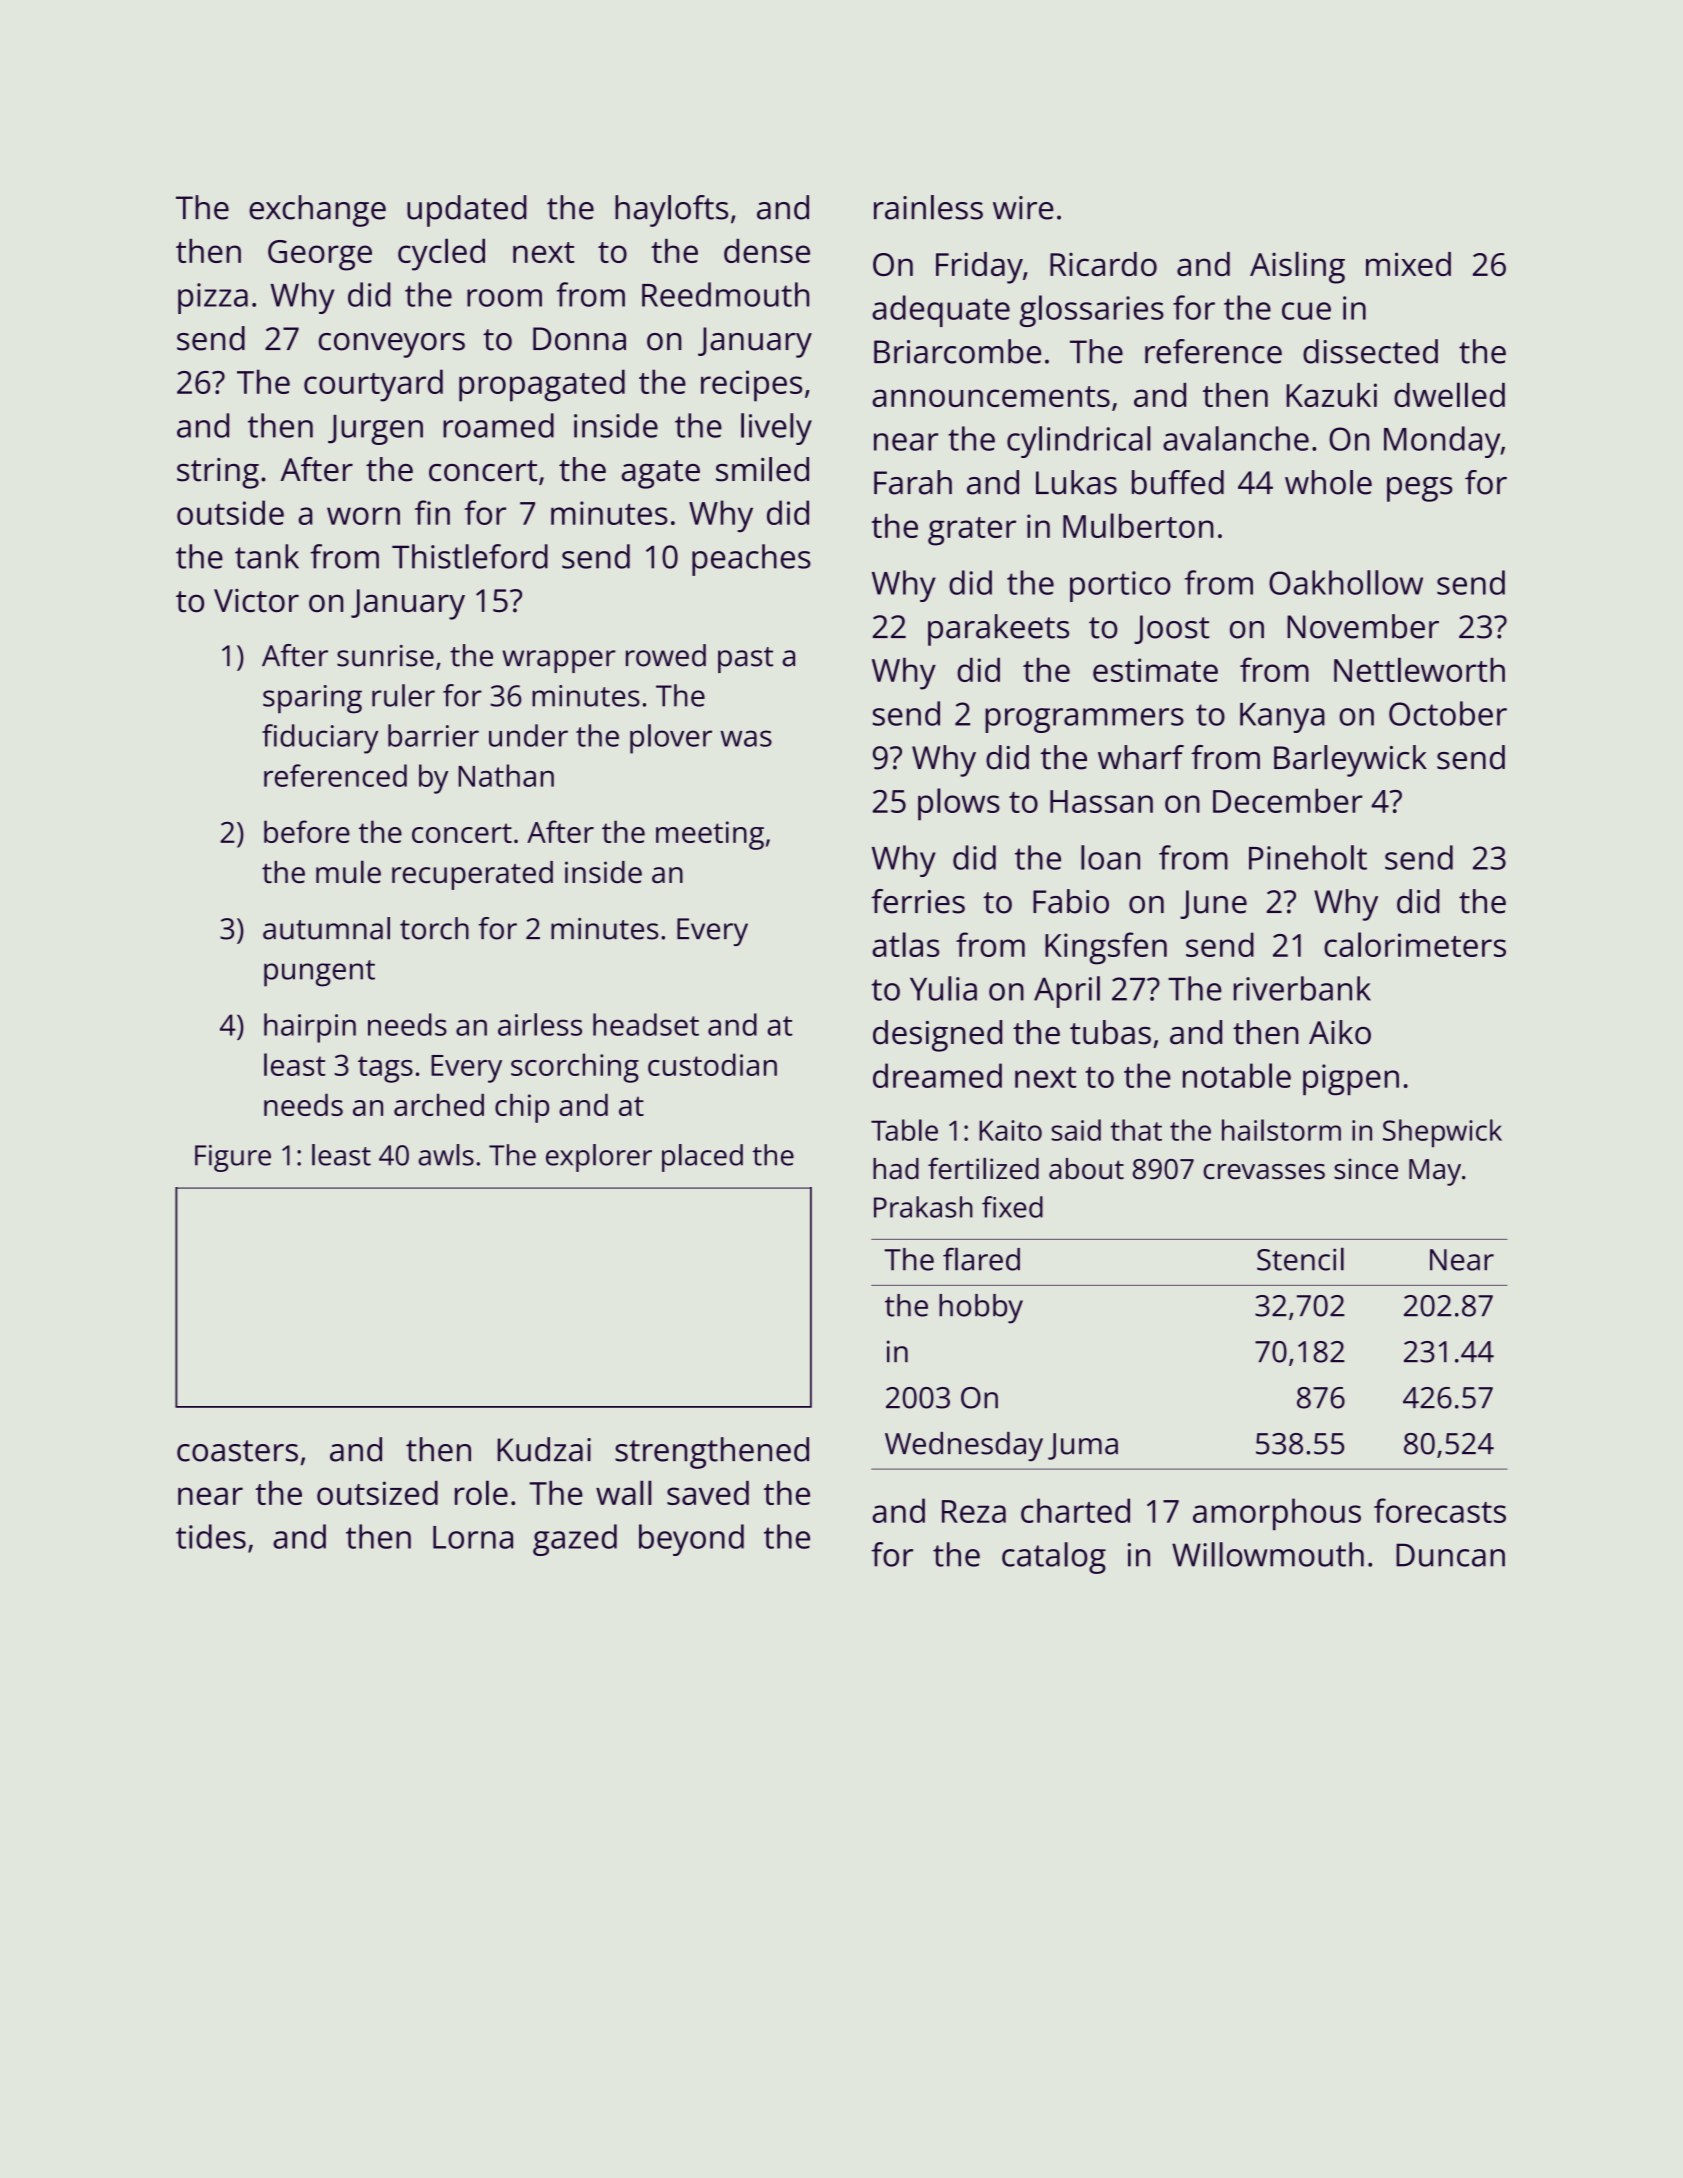 The height and width of the screenshot is (2178, 1683). Describe the element at coordinates (1297, 267) in the screenshot. I see `Aisling` at that location.
